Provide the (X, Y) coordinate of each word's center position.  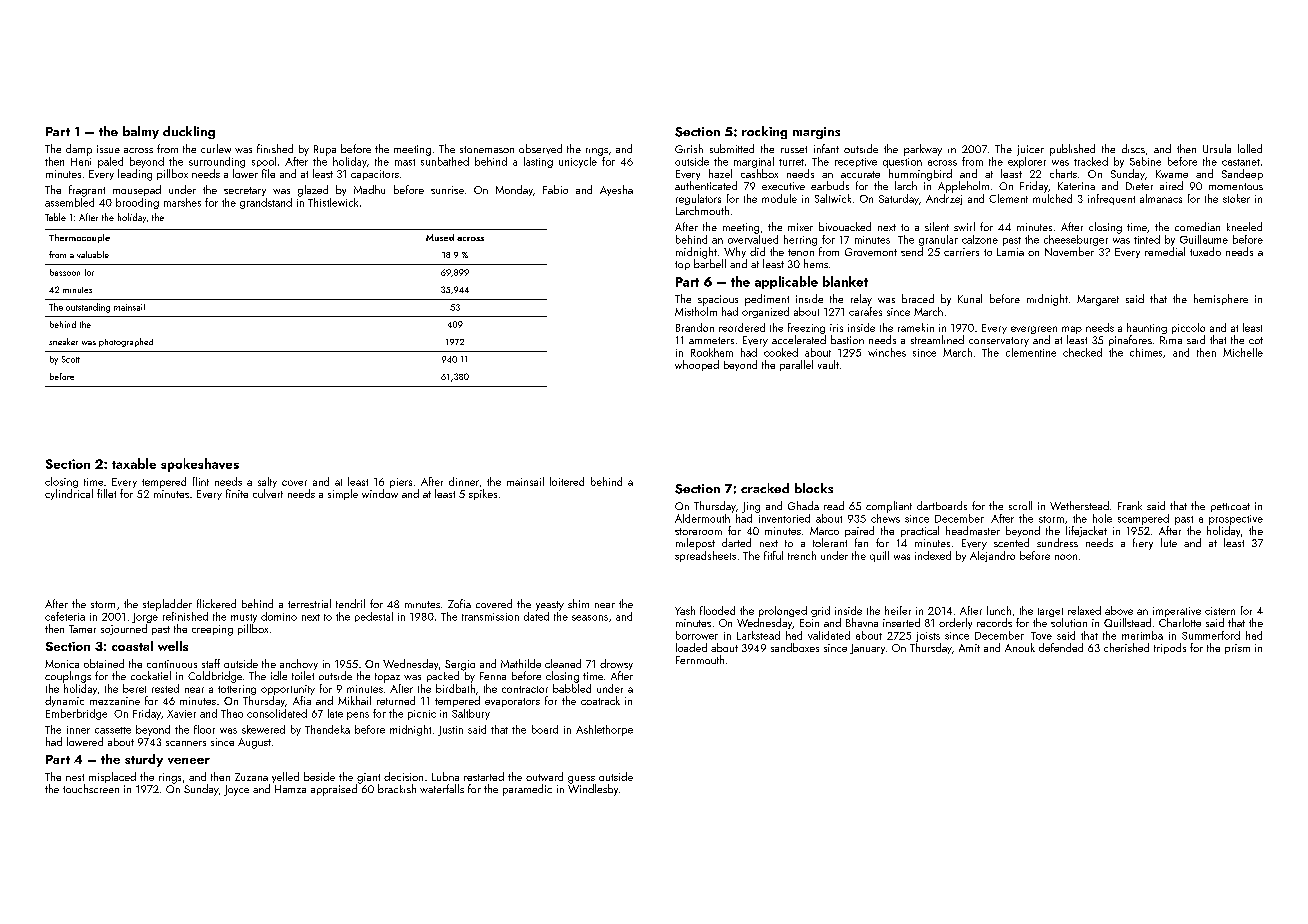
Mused (440, 237)
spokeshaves (200, 465)
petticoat (1230, 507)
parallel (796, 365)
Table (55, 217)
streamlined (937, 339)
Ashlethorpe (604, 730)
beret (134, 688)
